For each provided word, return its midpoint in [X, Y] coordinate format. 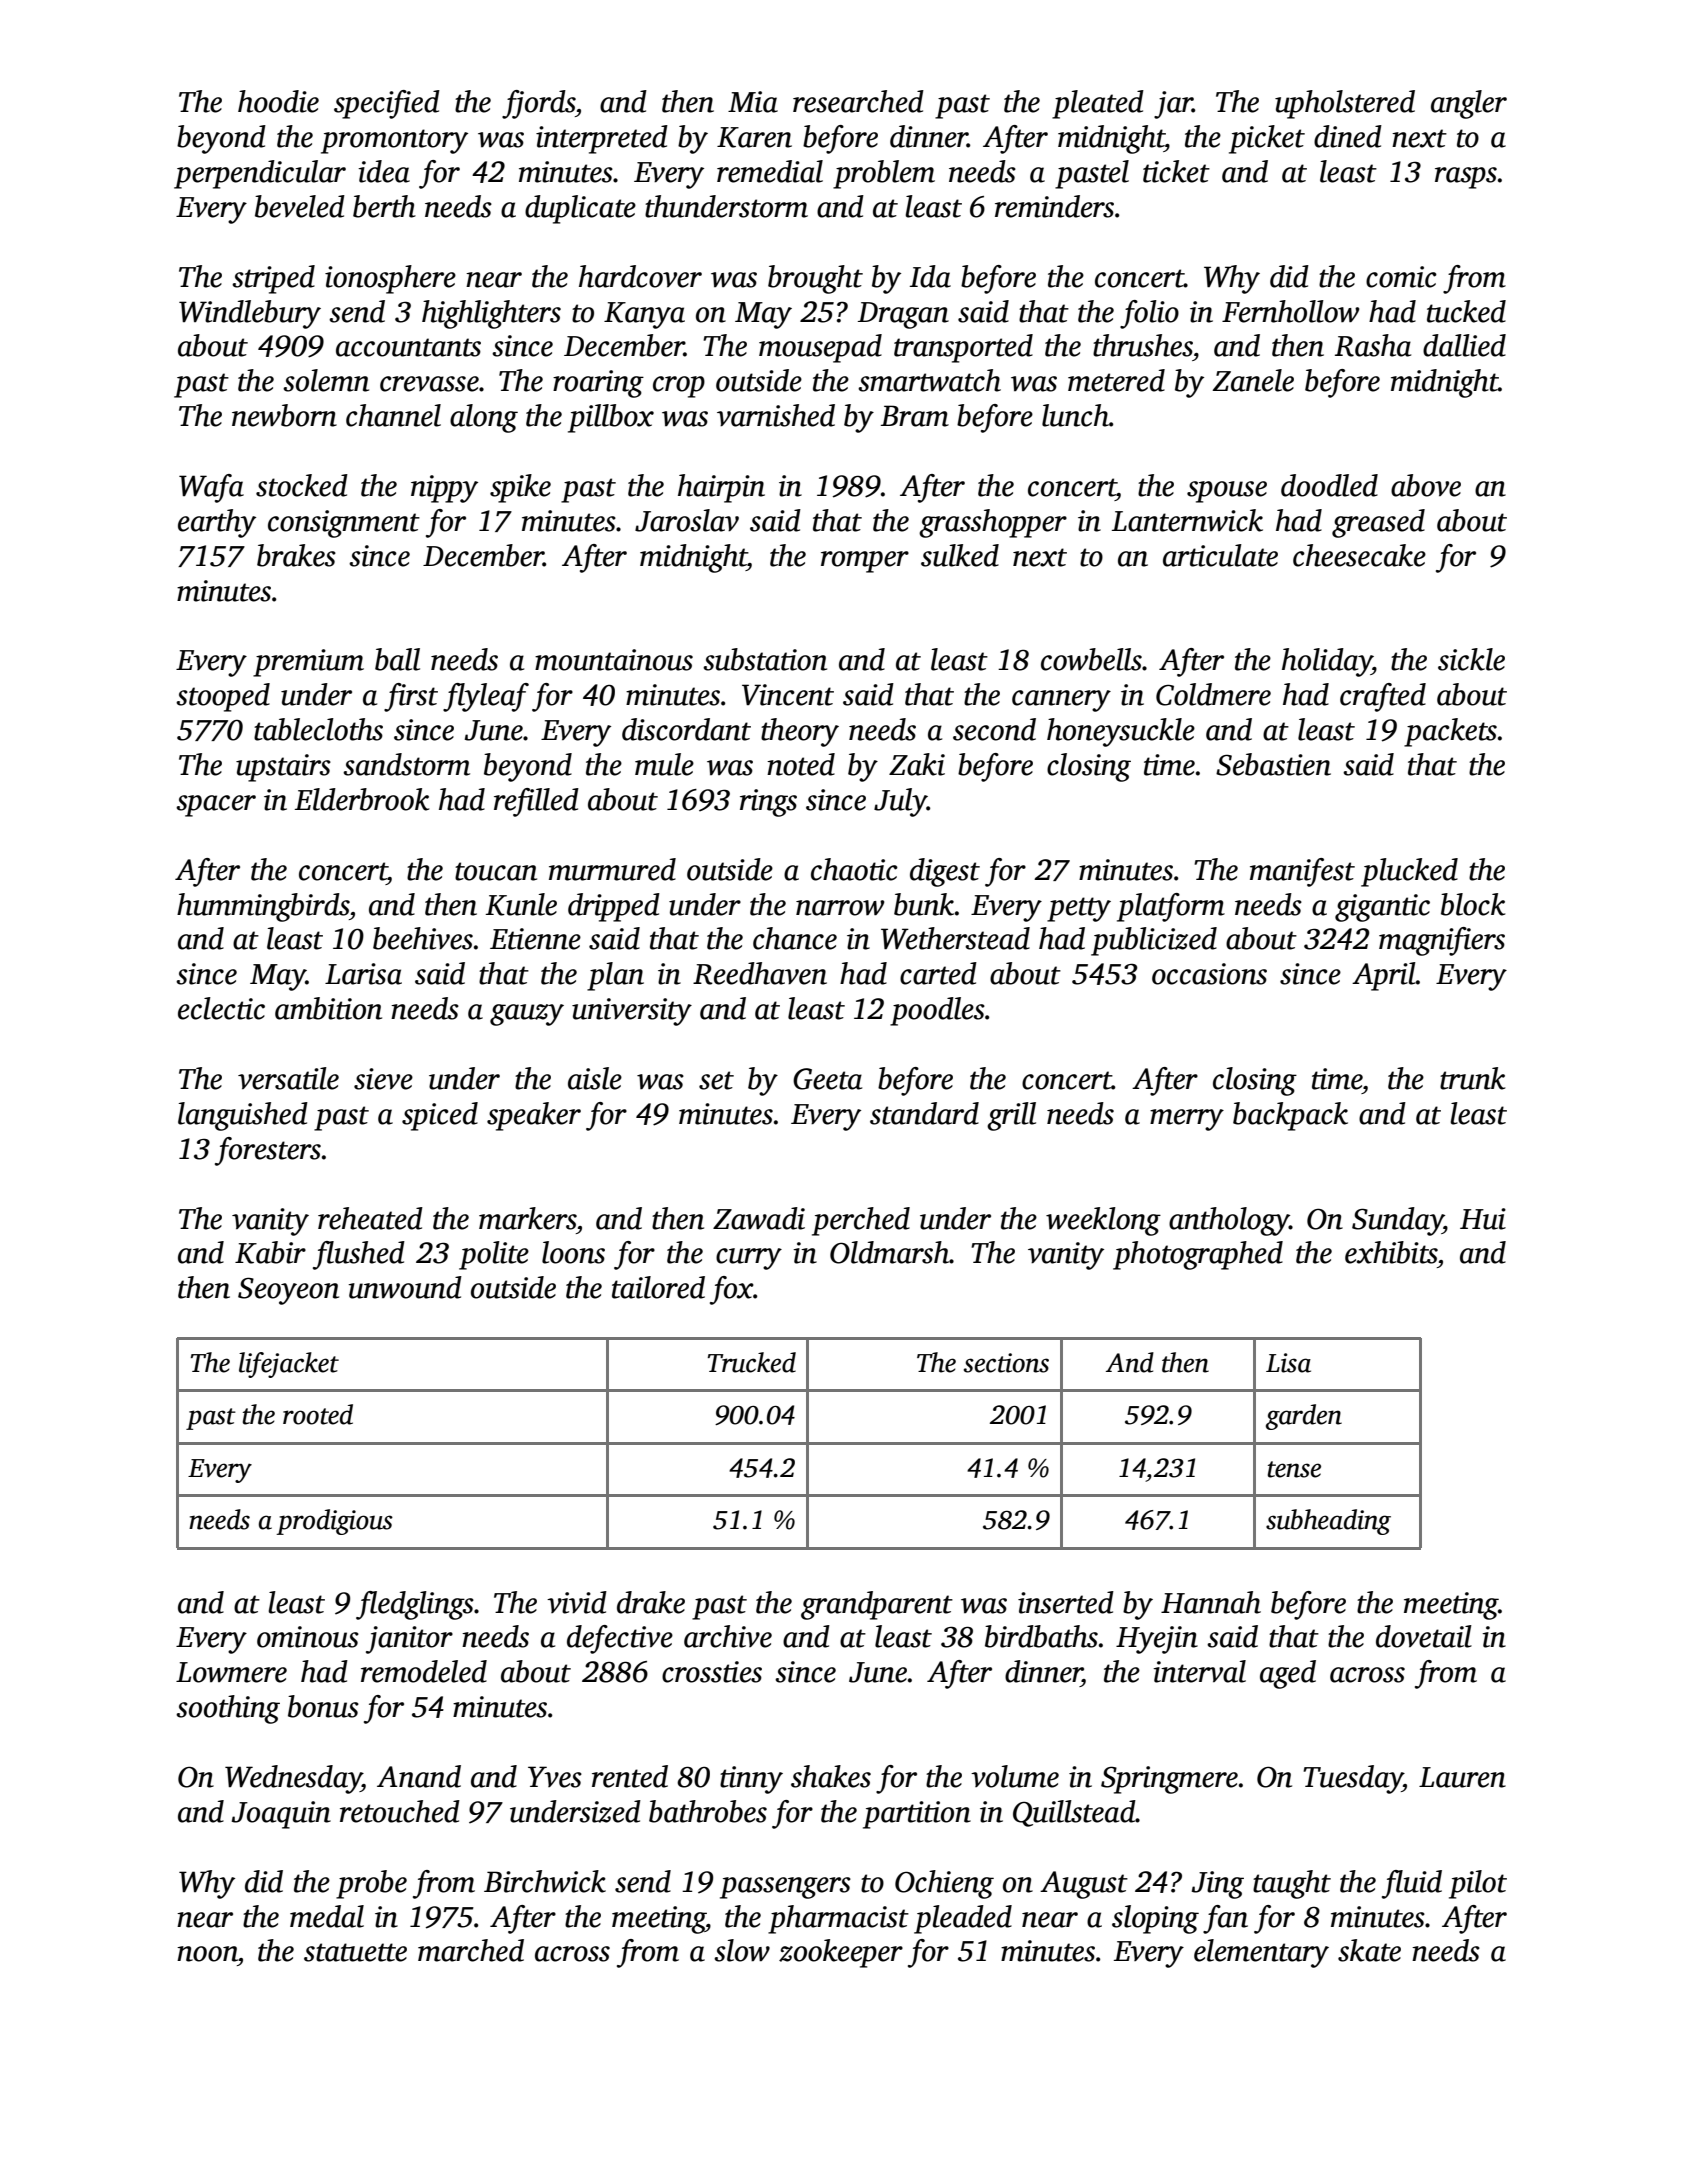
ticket [1176, 171]
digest [945, 872]
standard [924, 1113]
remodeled [424, 1671]
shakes [831, 1776]
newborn [284, 415]
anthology [1229, 1221]
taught [1292, 1884]
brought [815, 279]
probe [371, 1884]
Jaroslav [687, 520]
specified [387, 104]
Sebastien [1273, 764]
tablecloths [318, 729]
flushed [359, 1255]
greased [1378, 523]
